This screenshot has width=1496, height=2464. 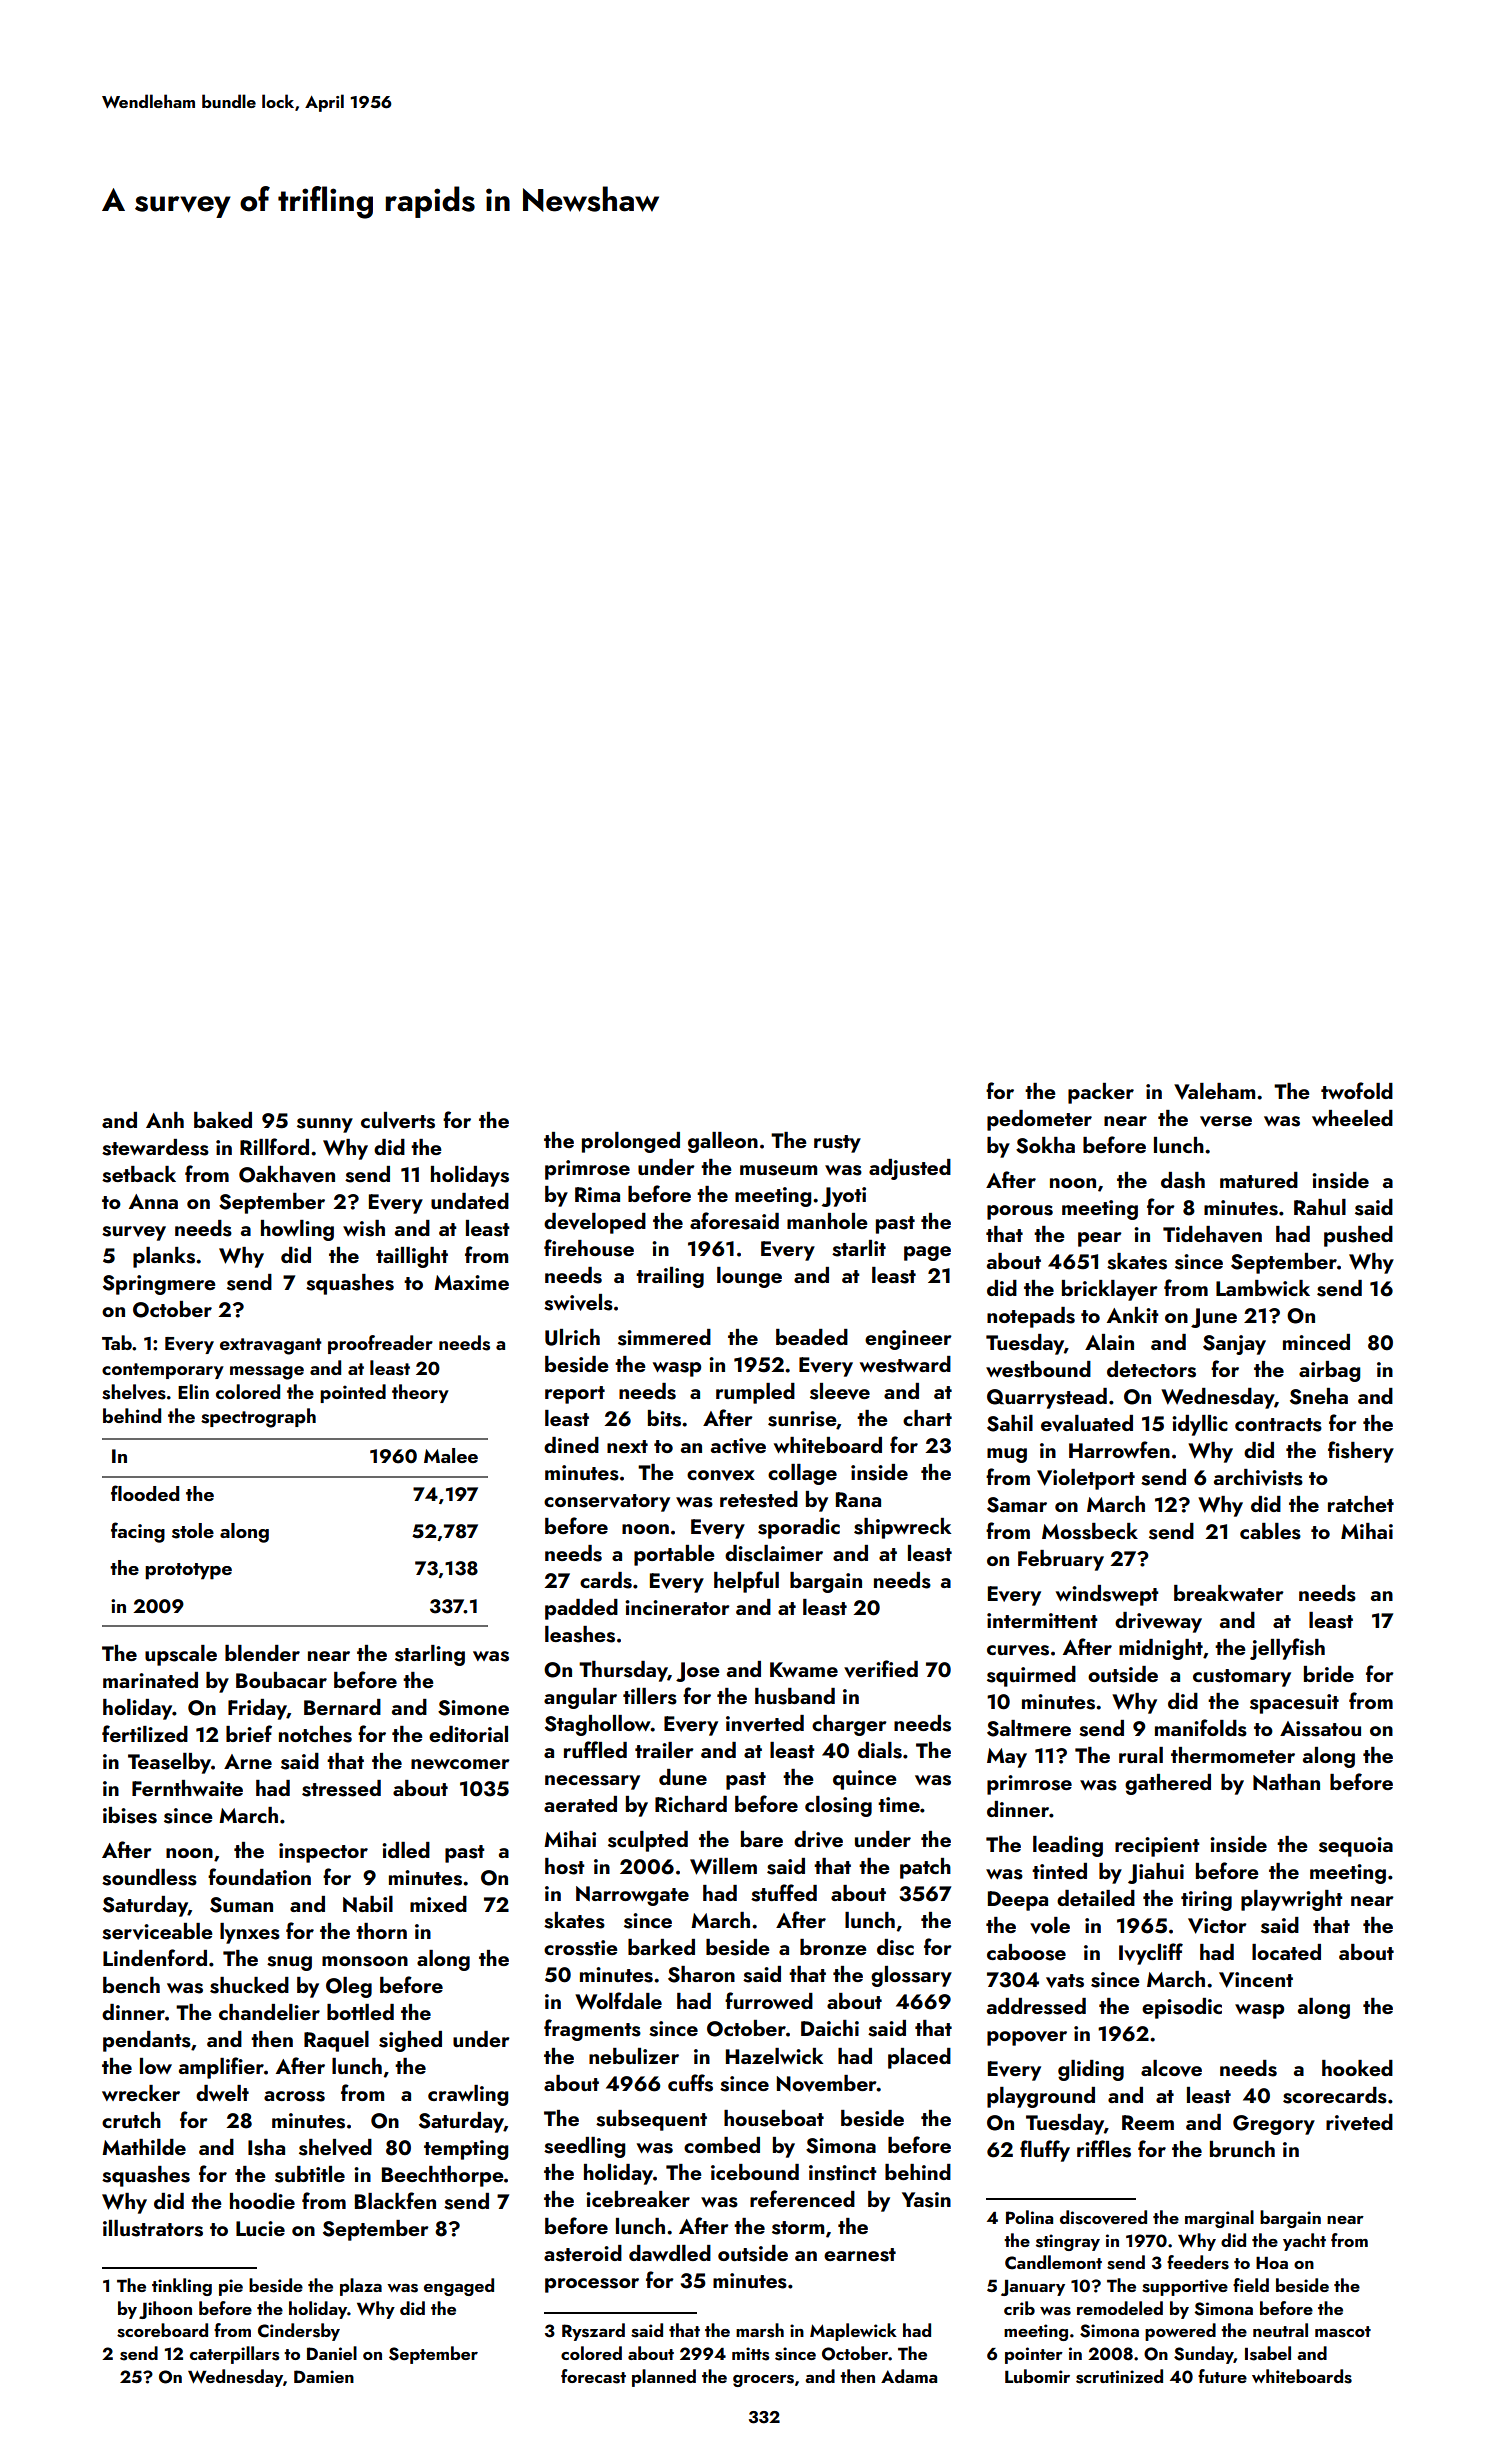 I want to click on Sneha, so click(x=1319, y=1396).
